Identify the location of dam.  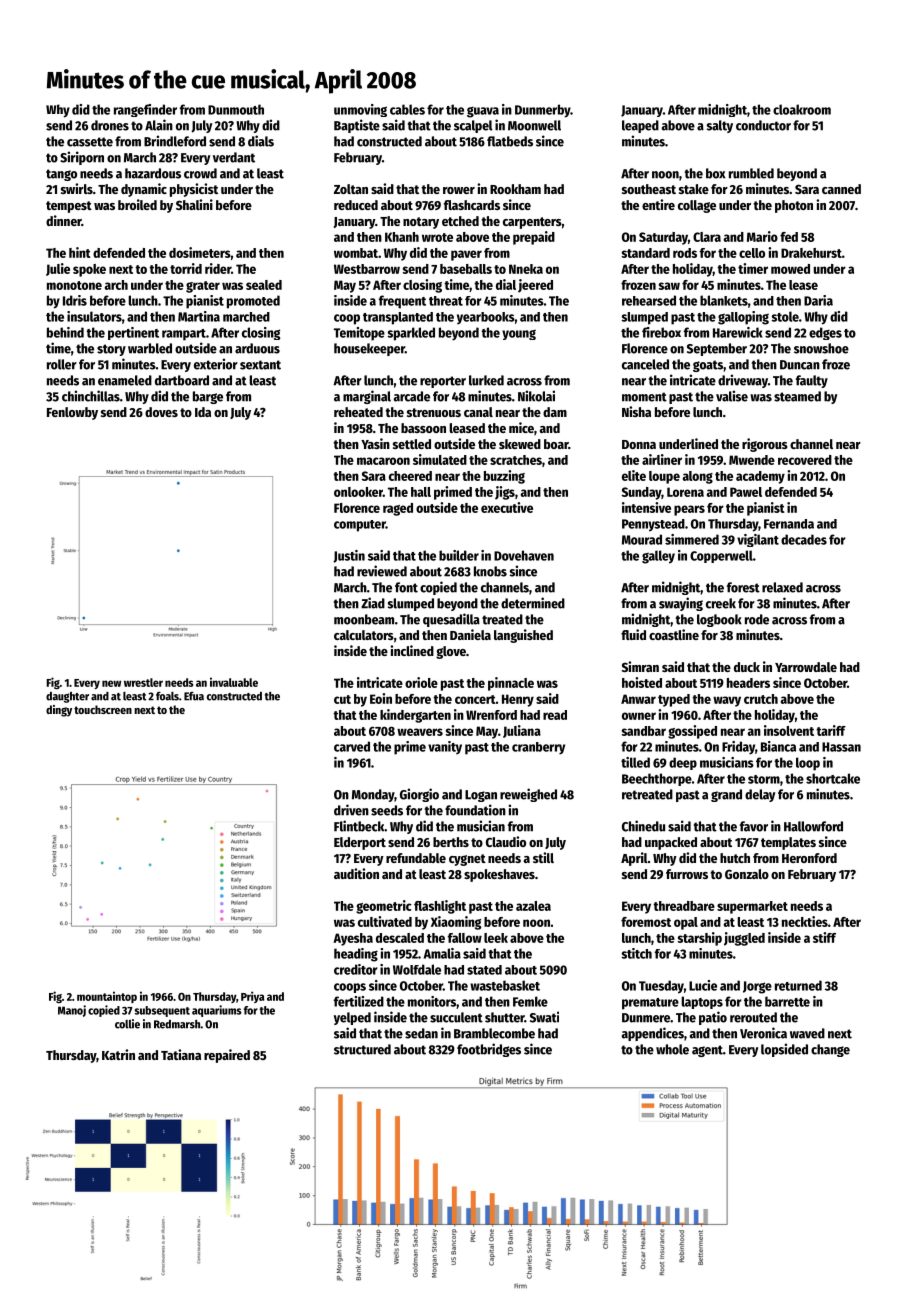
(555, 412).
